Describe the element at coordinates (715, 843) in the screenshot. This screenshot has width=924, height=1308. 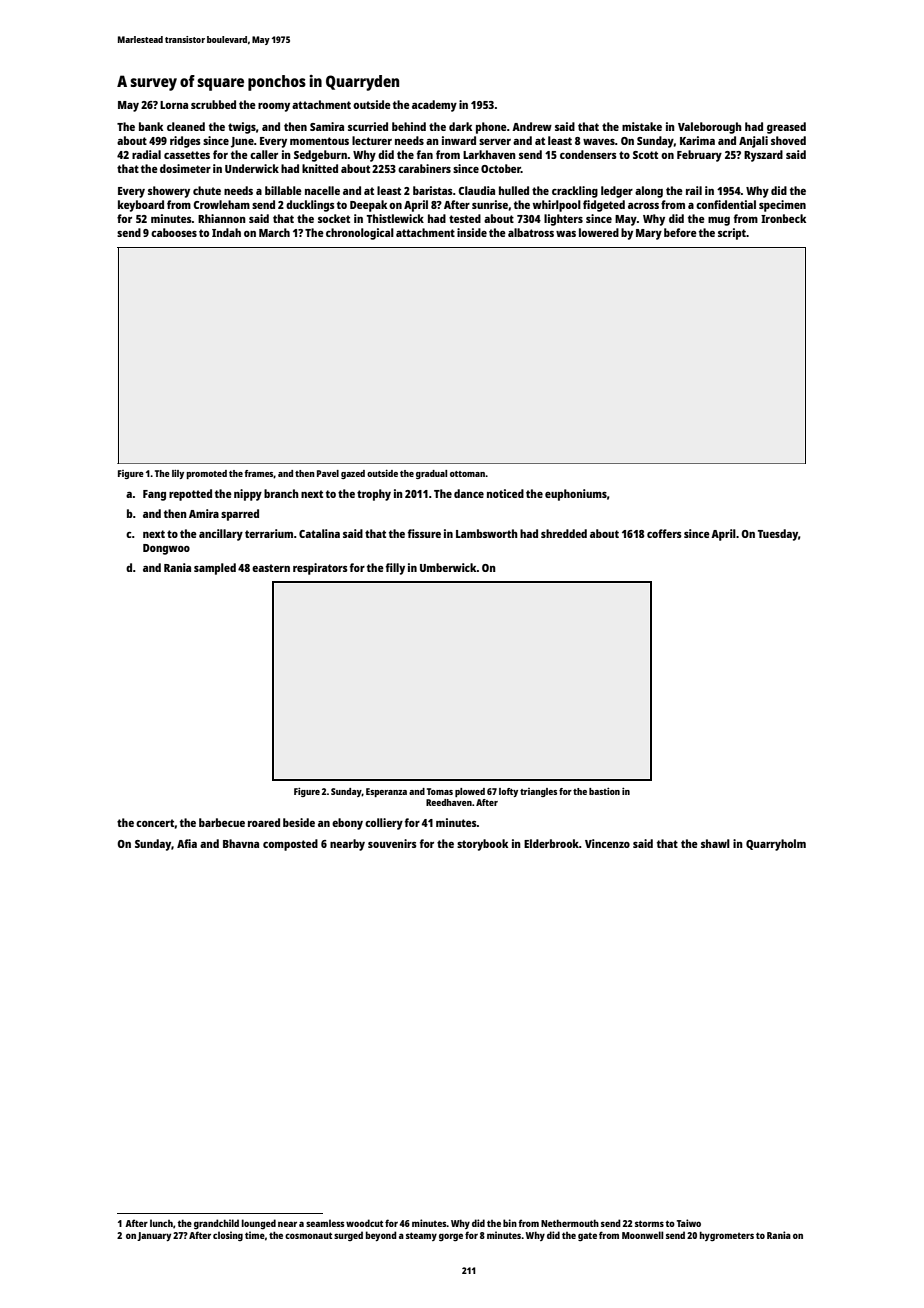
I see `shawl` at that location.
